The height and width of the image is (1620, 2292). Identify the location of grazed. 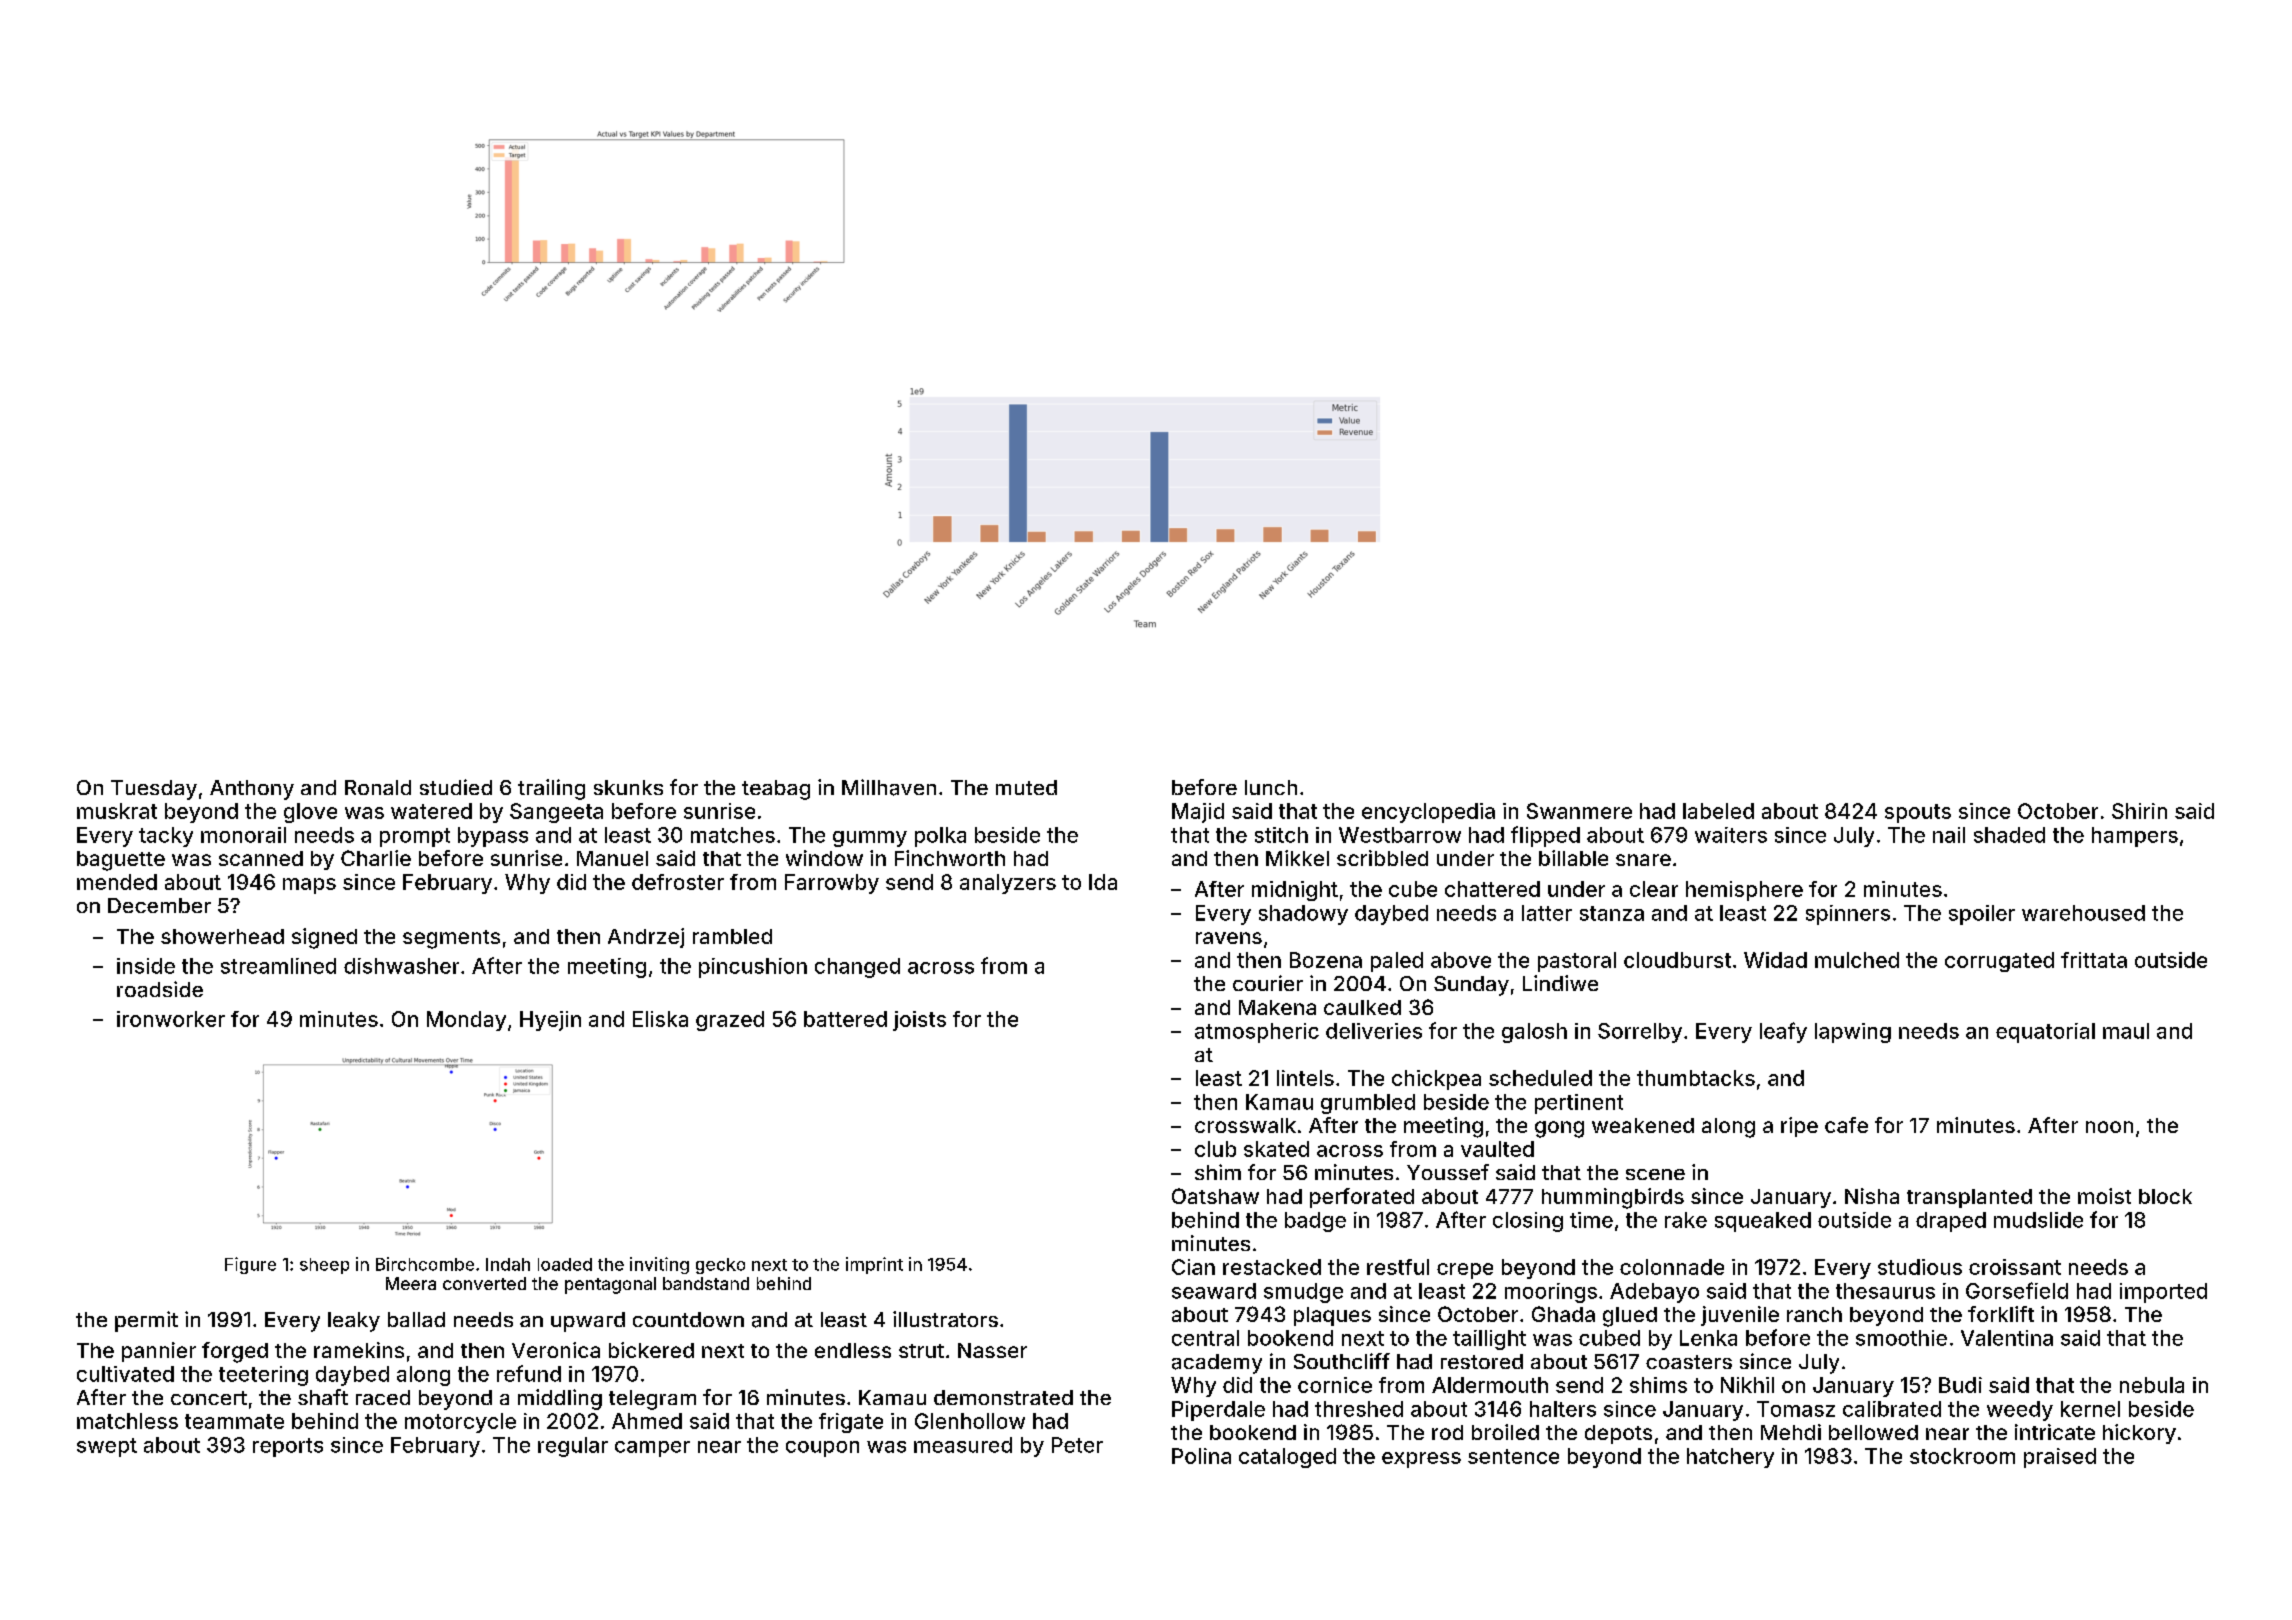
(730, 1021).
